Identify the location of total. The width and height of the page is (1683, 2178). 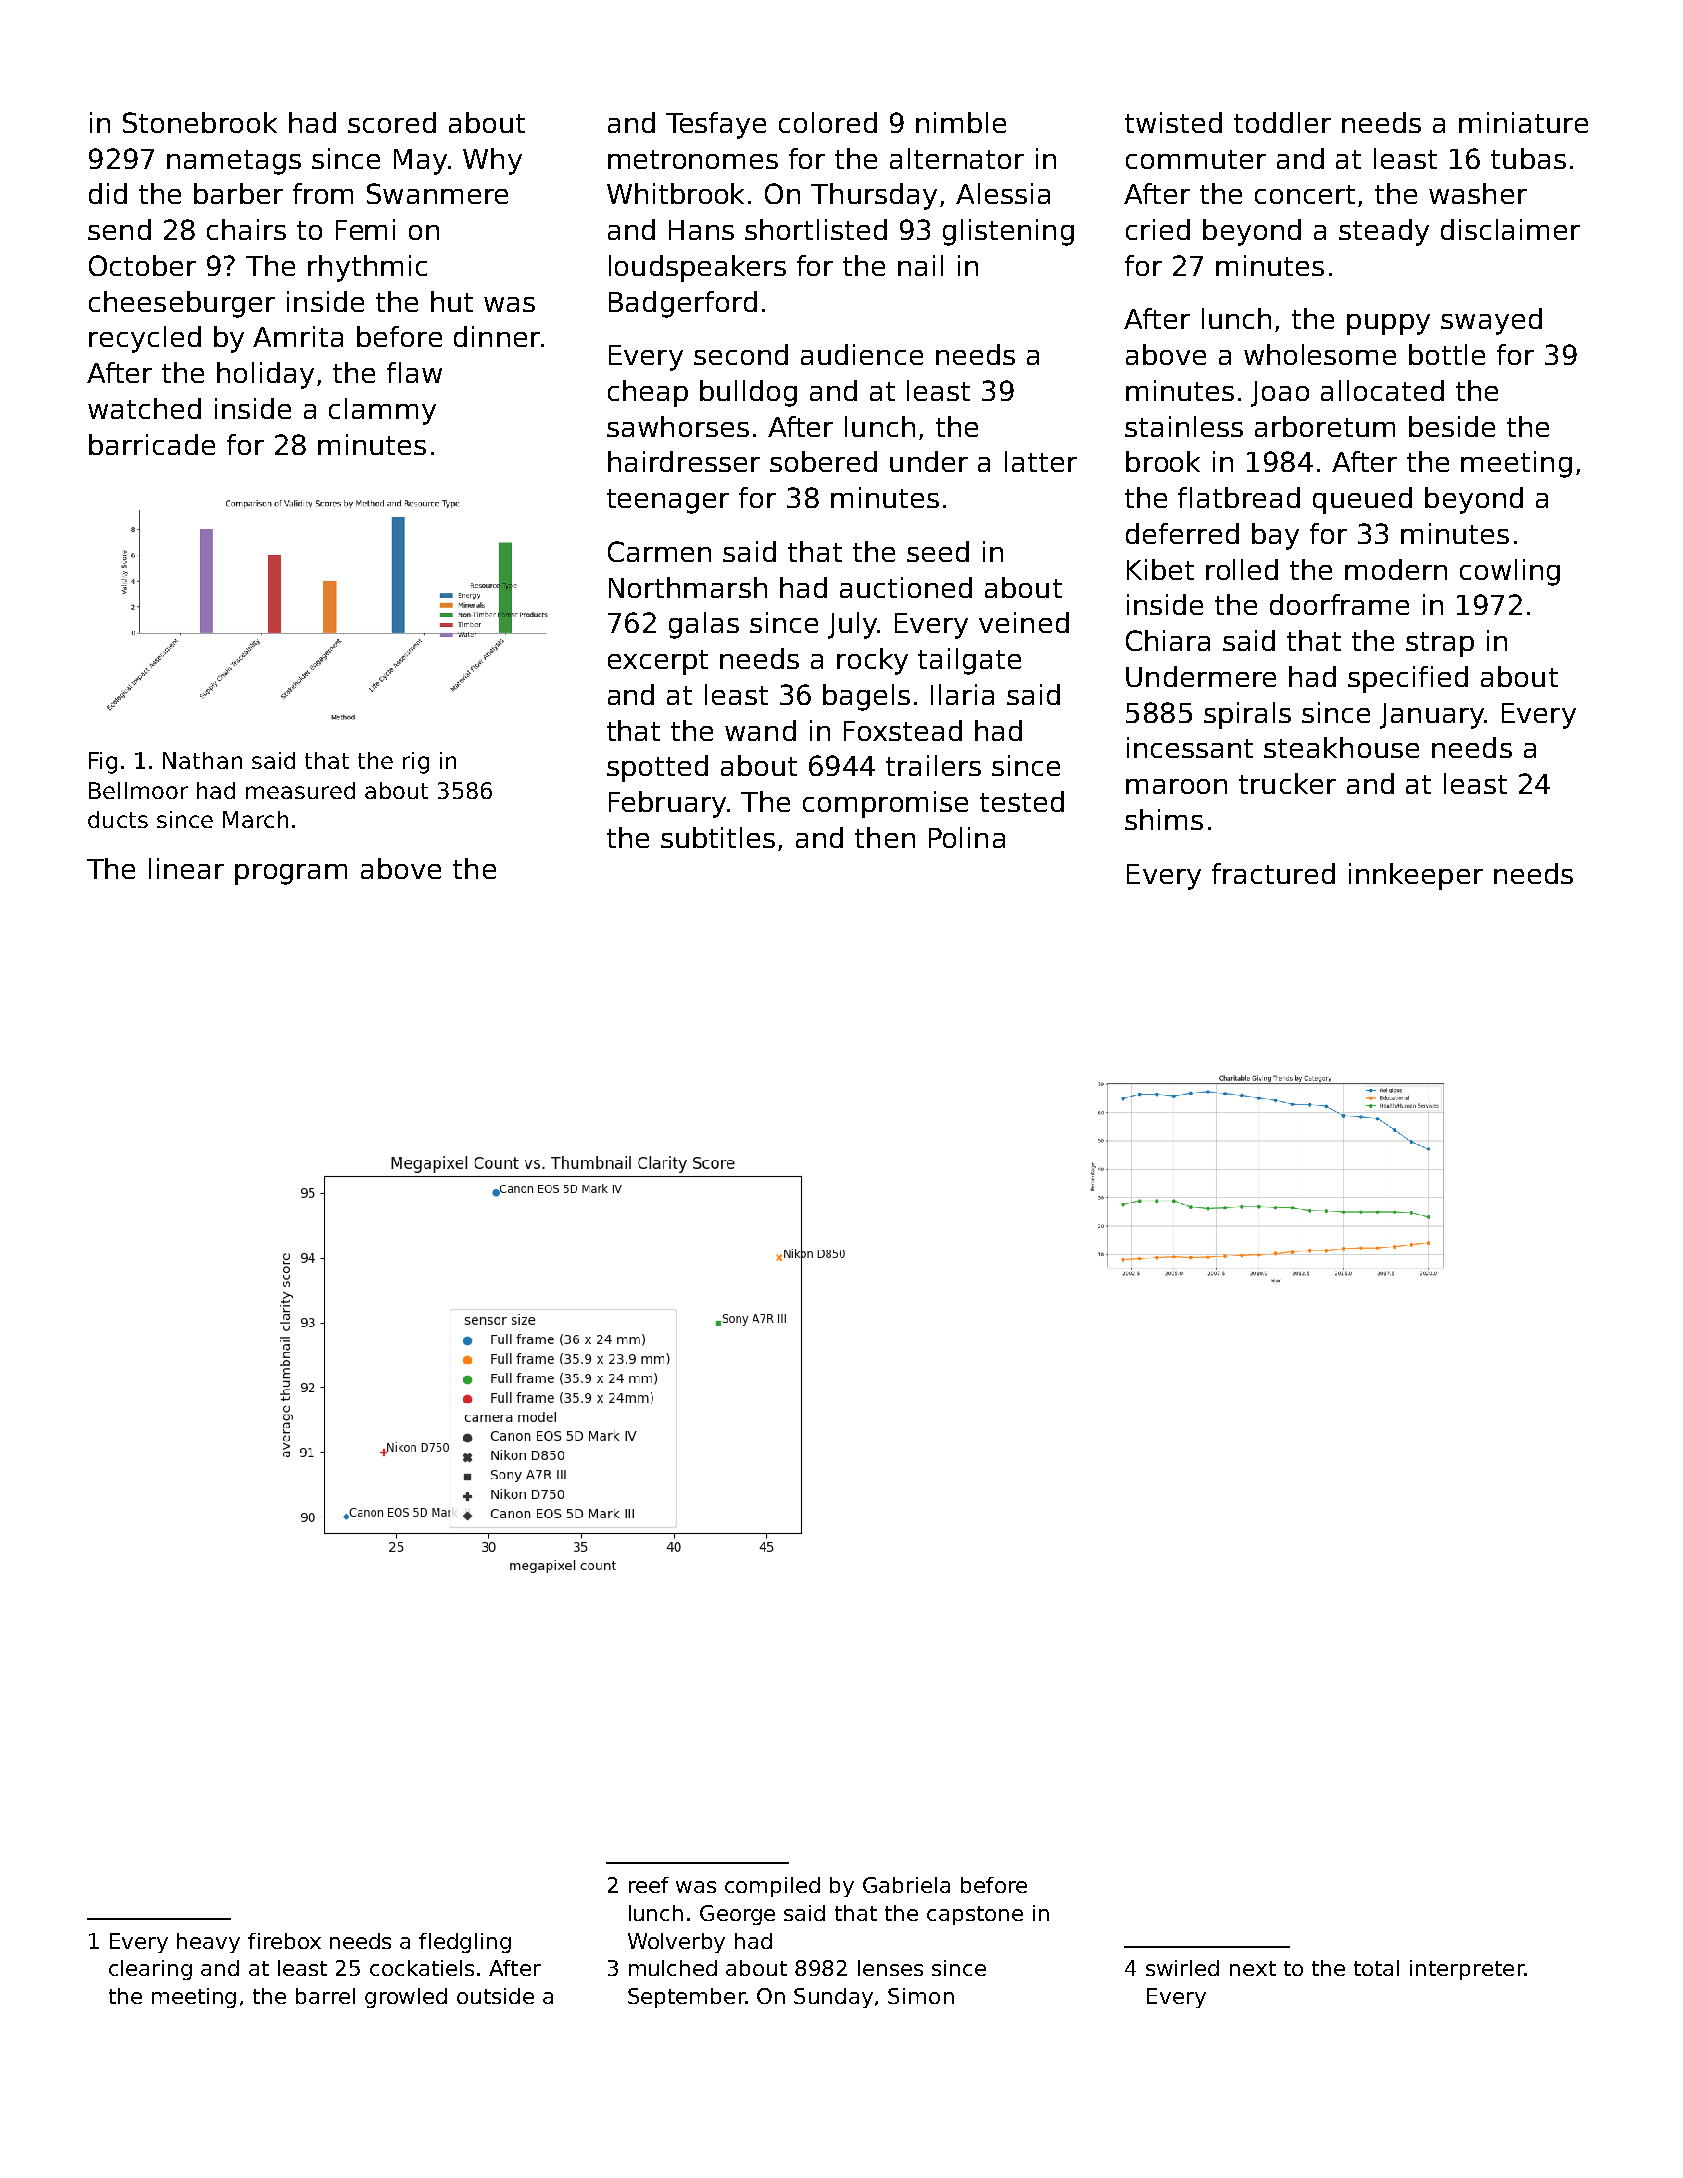
(1376, 1968).
